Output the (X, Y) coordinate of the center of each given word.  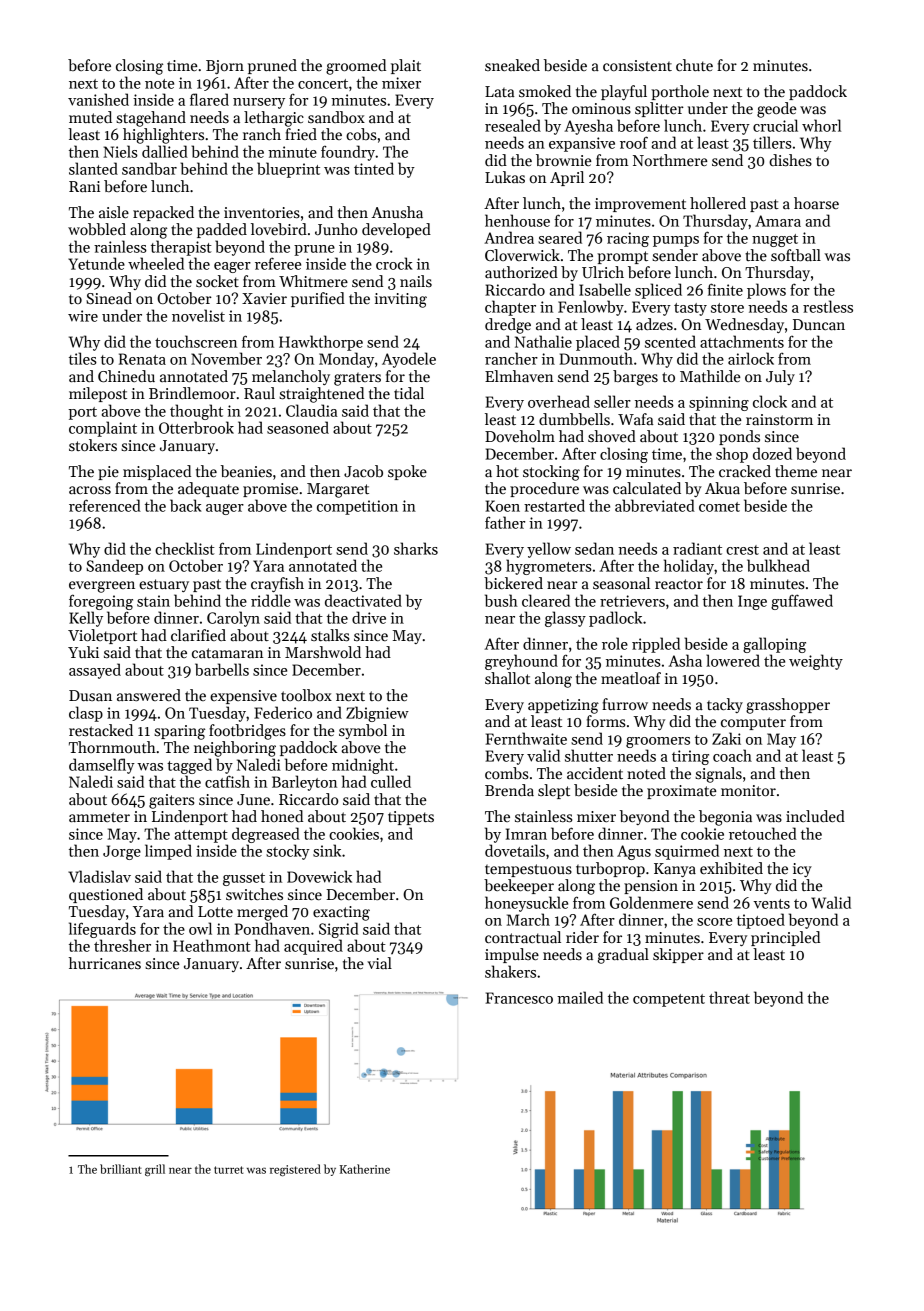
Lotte (215, 911)
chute (694, 65)
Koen (502, 506)
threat (729, 997)
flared (209, 99)
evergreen (102, 587)
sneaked (512, 65)
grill (155, 1170)
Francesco (519, 998)
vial (379, 963)
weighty (816, 662)
